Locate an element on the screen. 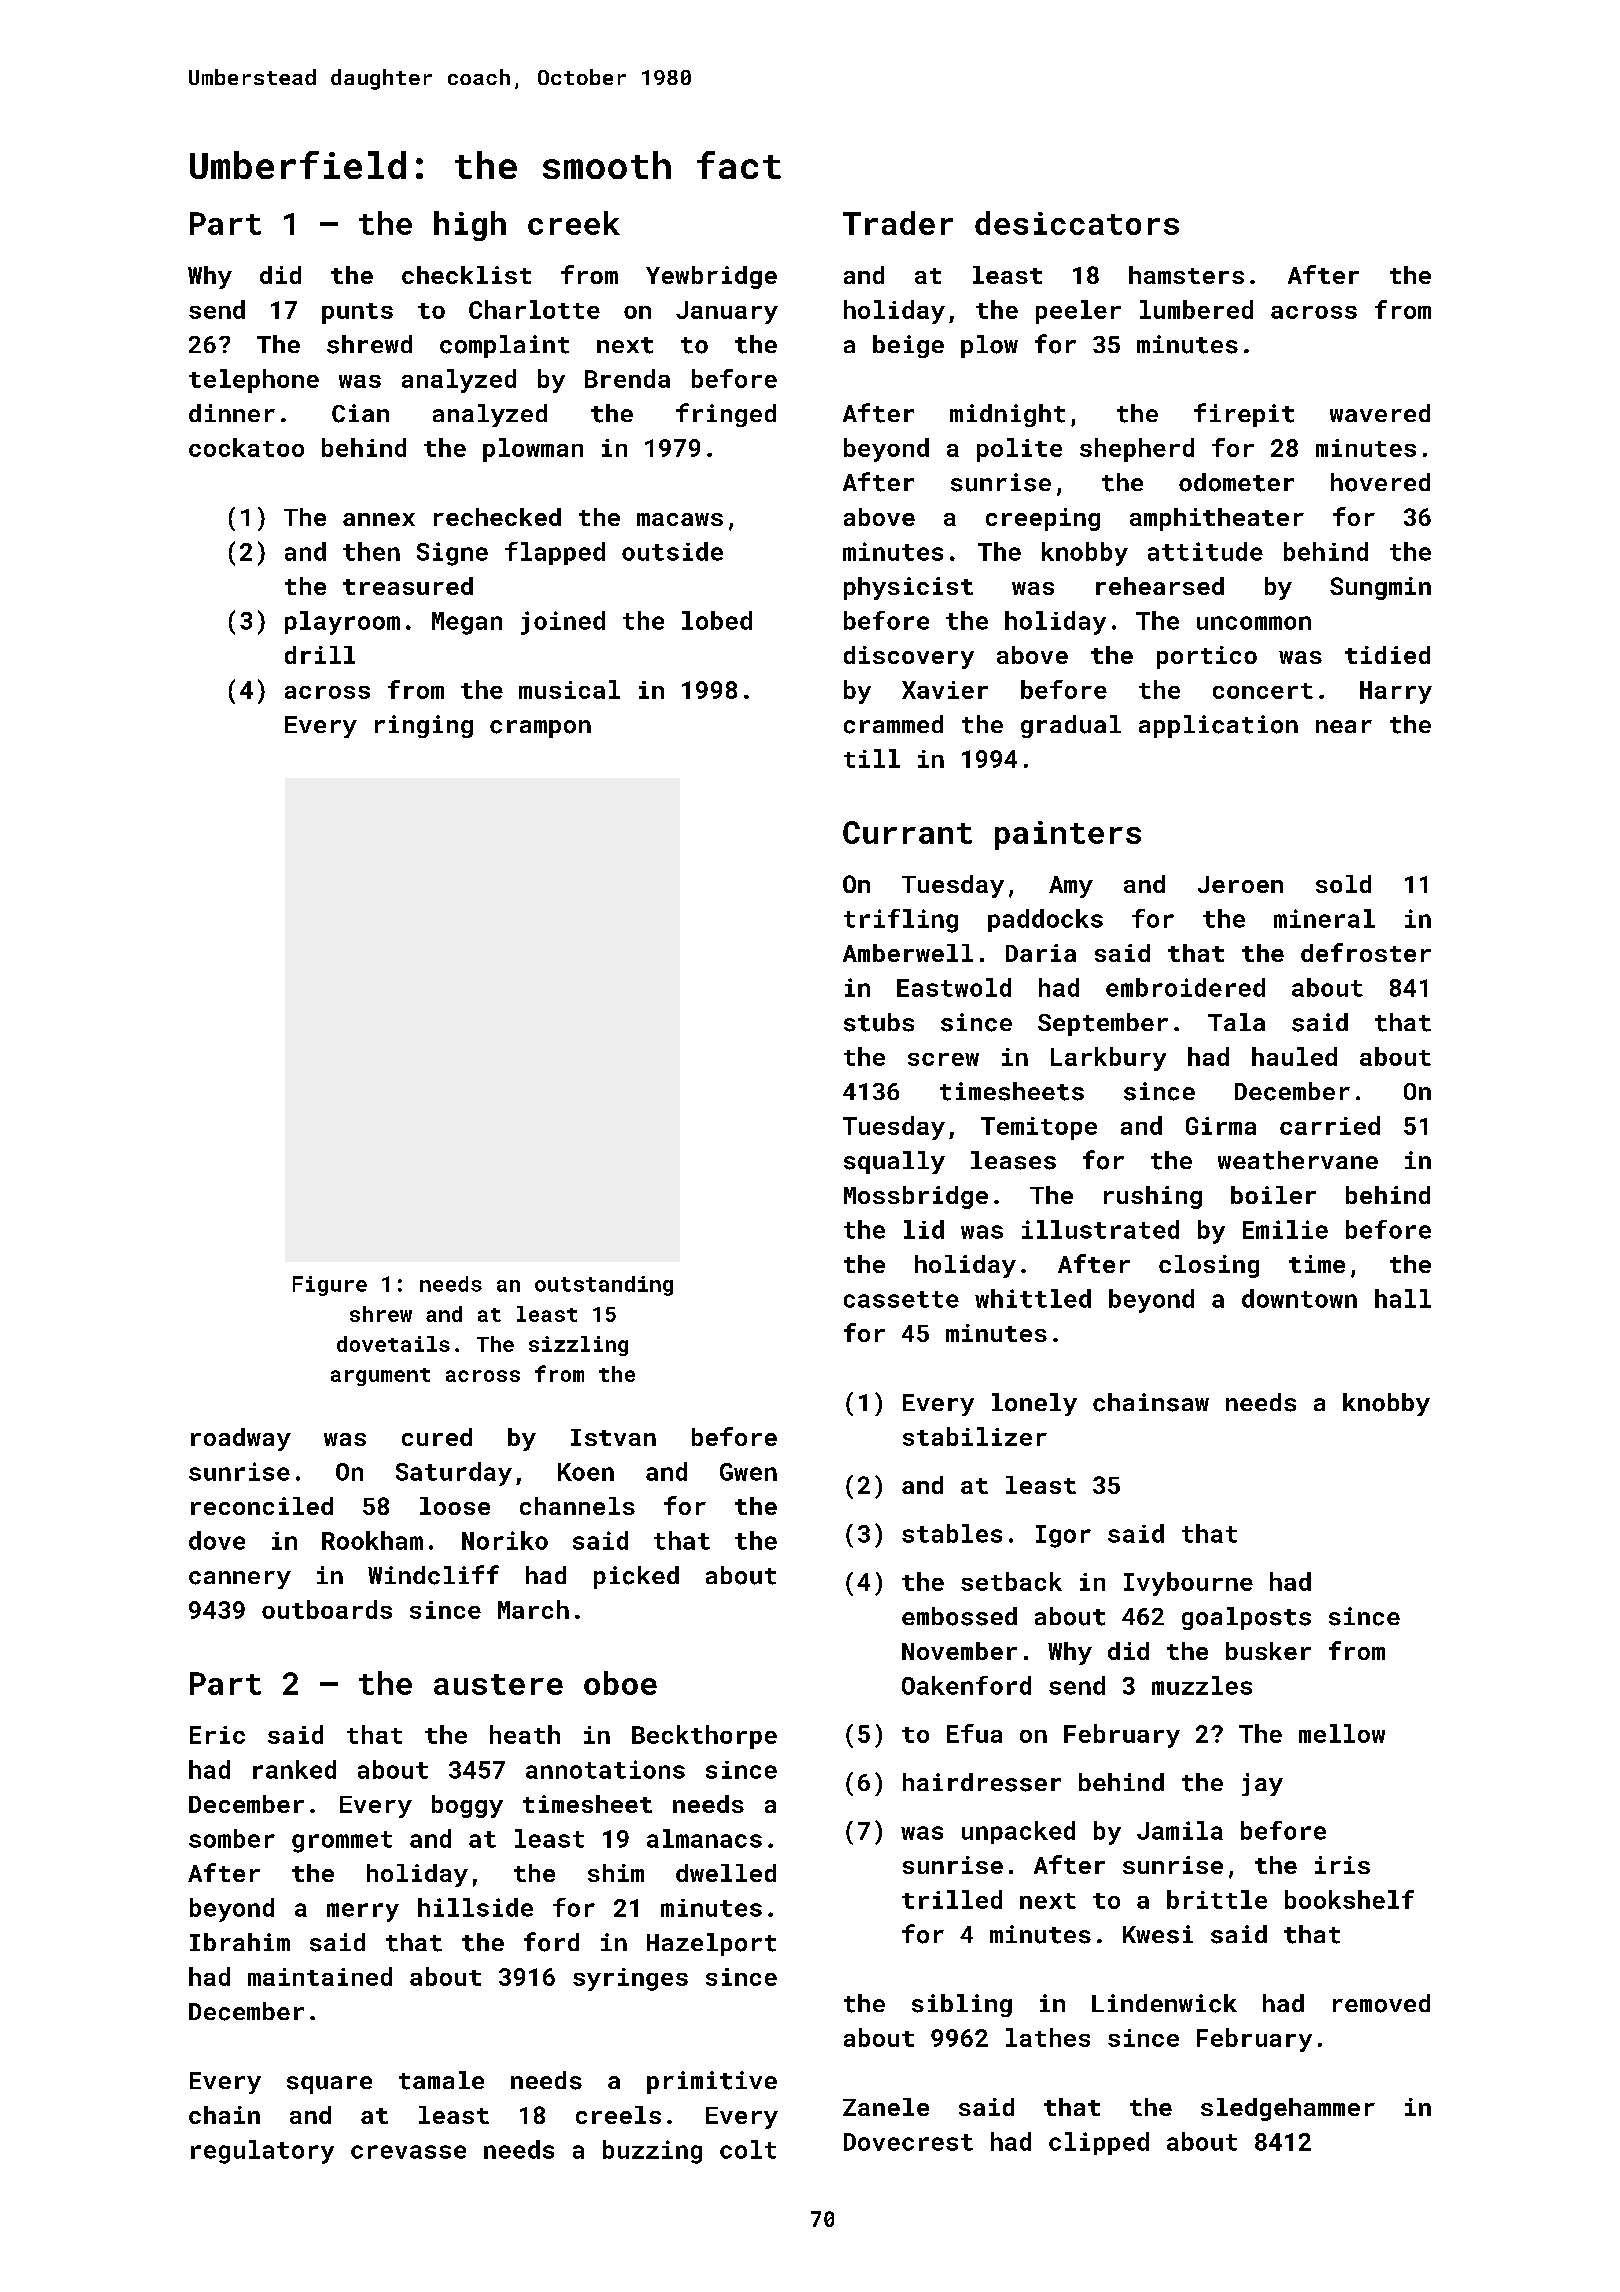  punts is located at coordinates (357, 313).
